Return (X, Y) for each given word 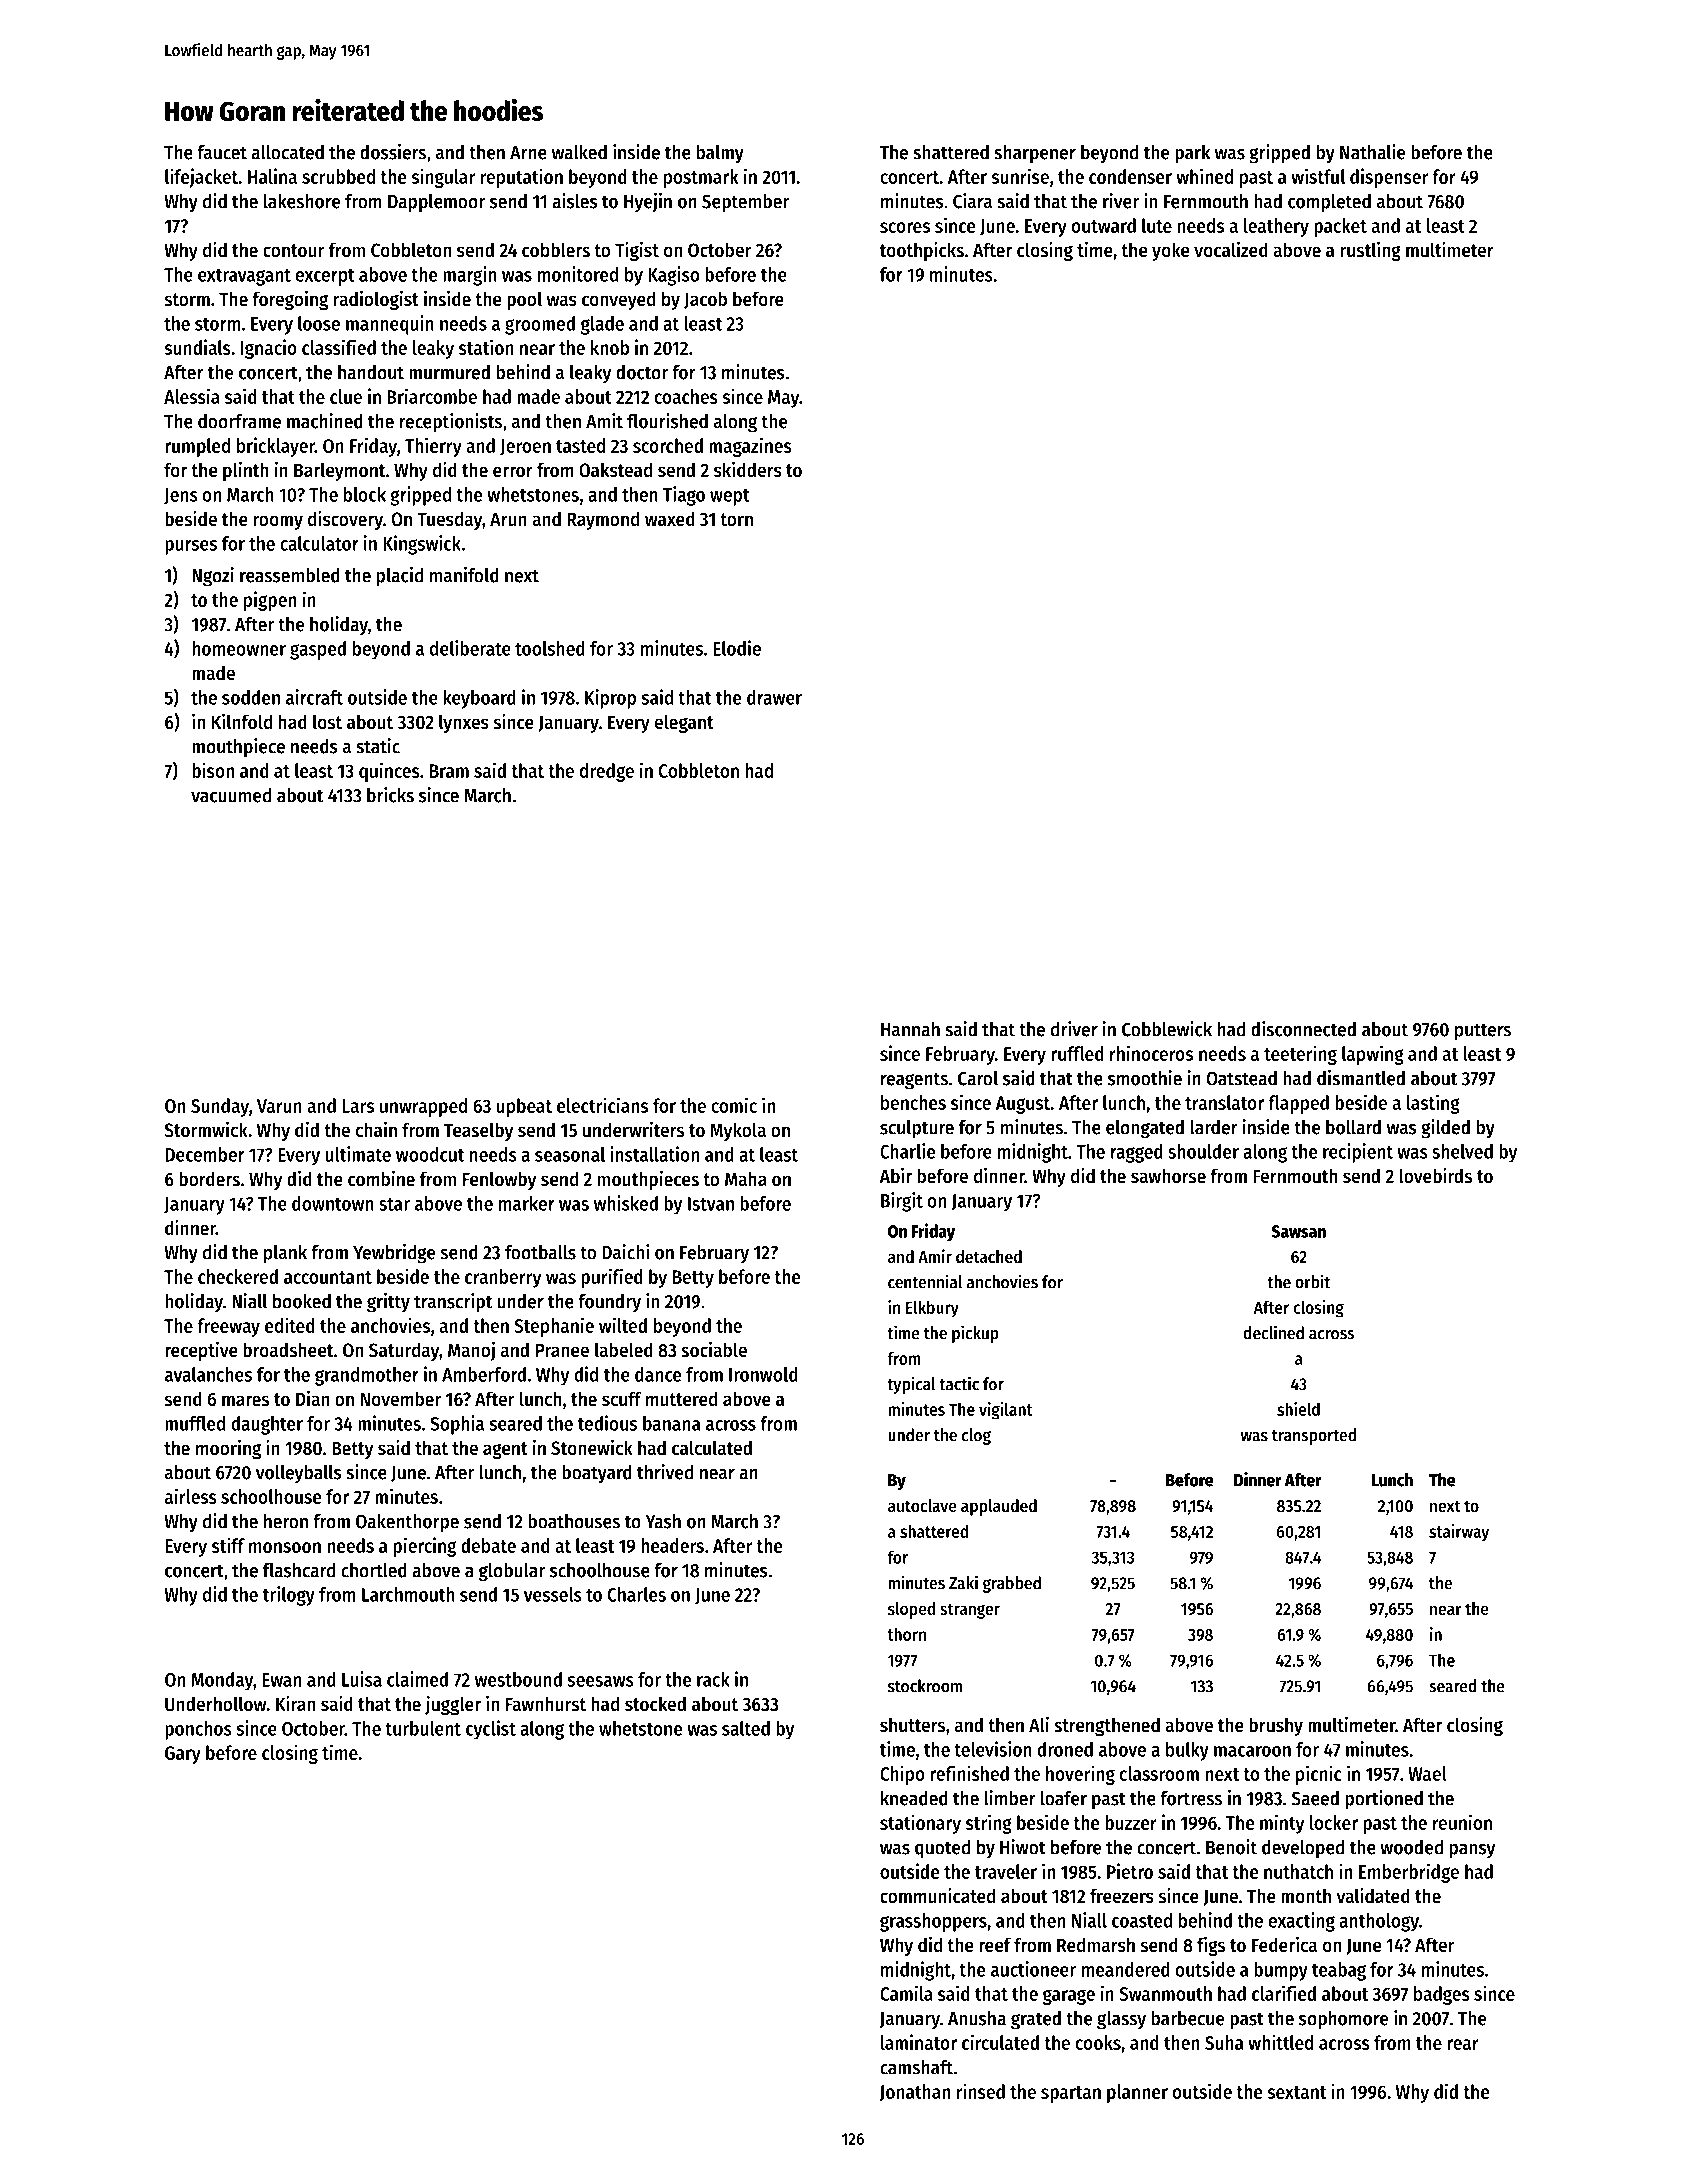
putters (1483, 1032)
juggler (453, 1705)
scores (905, 227)
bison (213, 770)
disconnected (1303, 1029)
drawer (774, 697)
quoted (942, 1849)
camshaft (916, 2067)
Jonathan (915, 2093)
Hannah (910, 1029)
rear (1463, 2044)
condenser (1130, 176)
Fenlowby (499, 1180)
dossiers (393, 152)
